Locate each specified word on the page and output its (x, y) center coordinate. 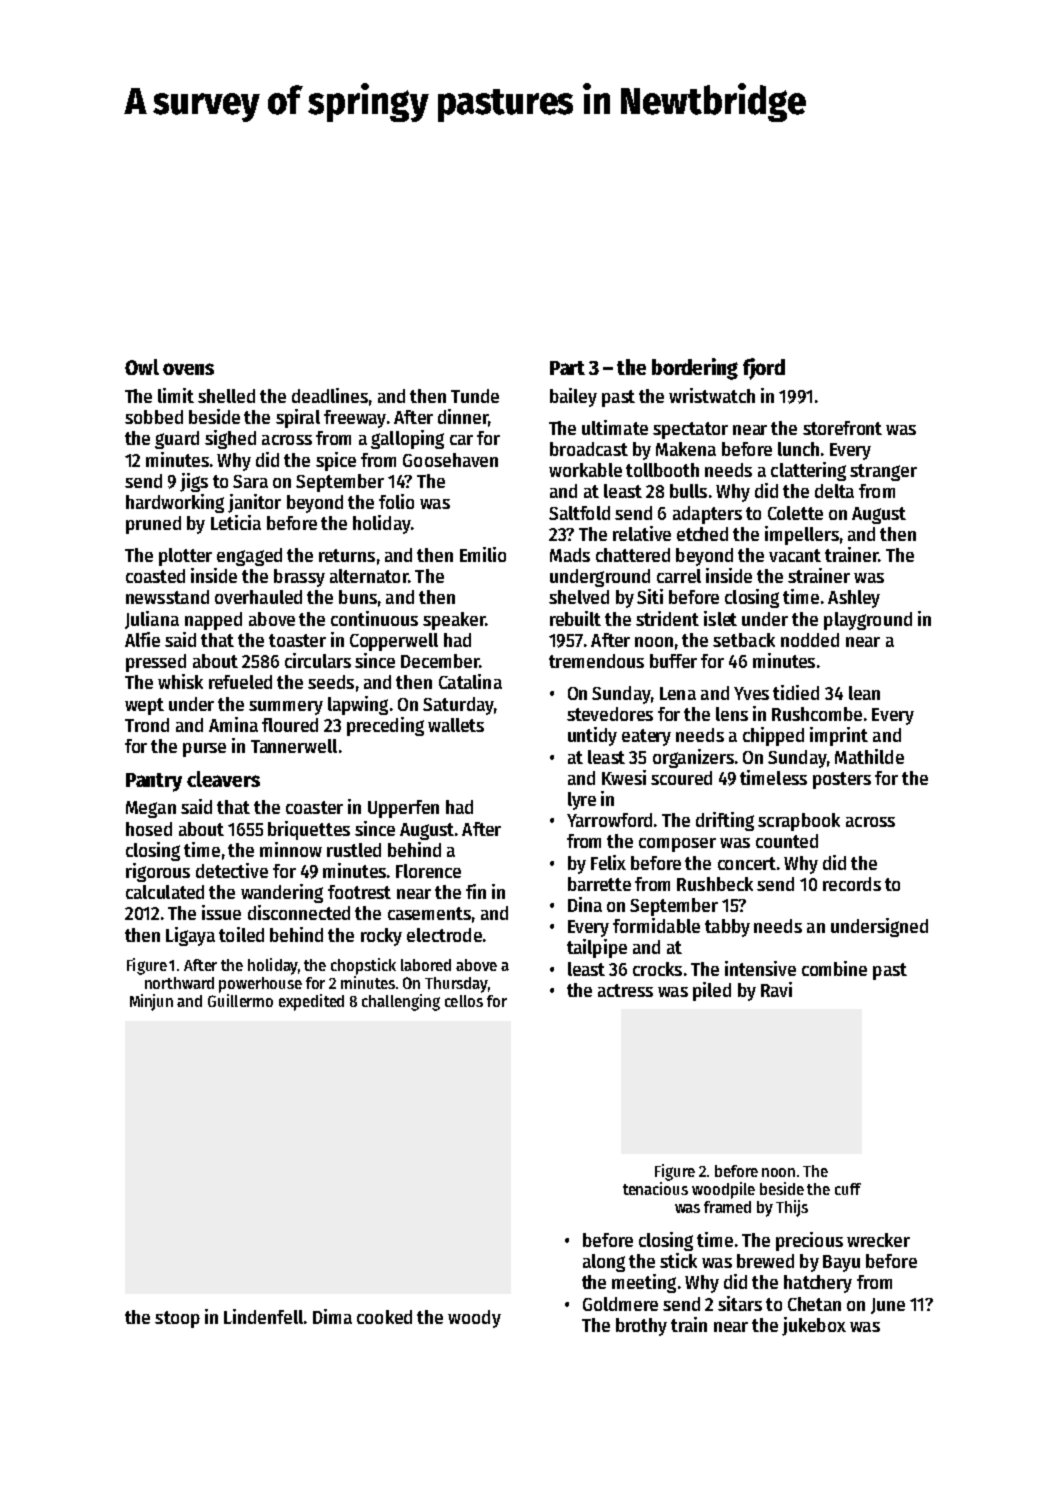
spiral (298, 418)
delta (834, 491)
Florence (428, 871)
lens (732, 714)
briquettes (309, 830)
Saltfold (579, 513)
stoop (177, 1319)
